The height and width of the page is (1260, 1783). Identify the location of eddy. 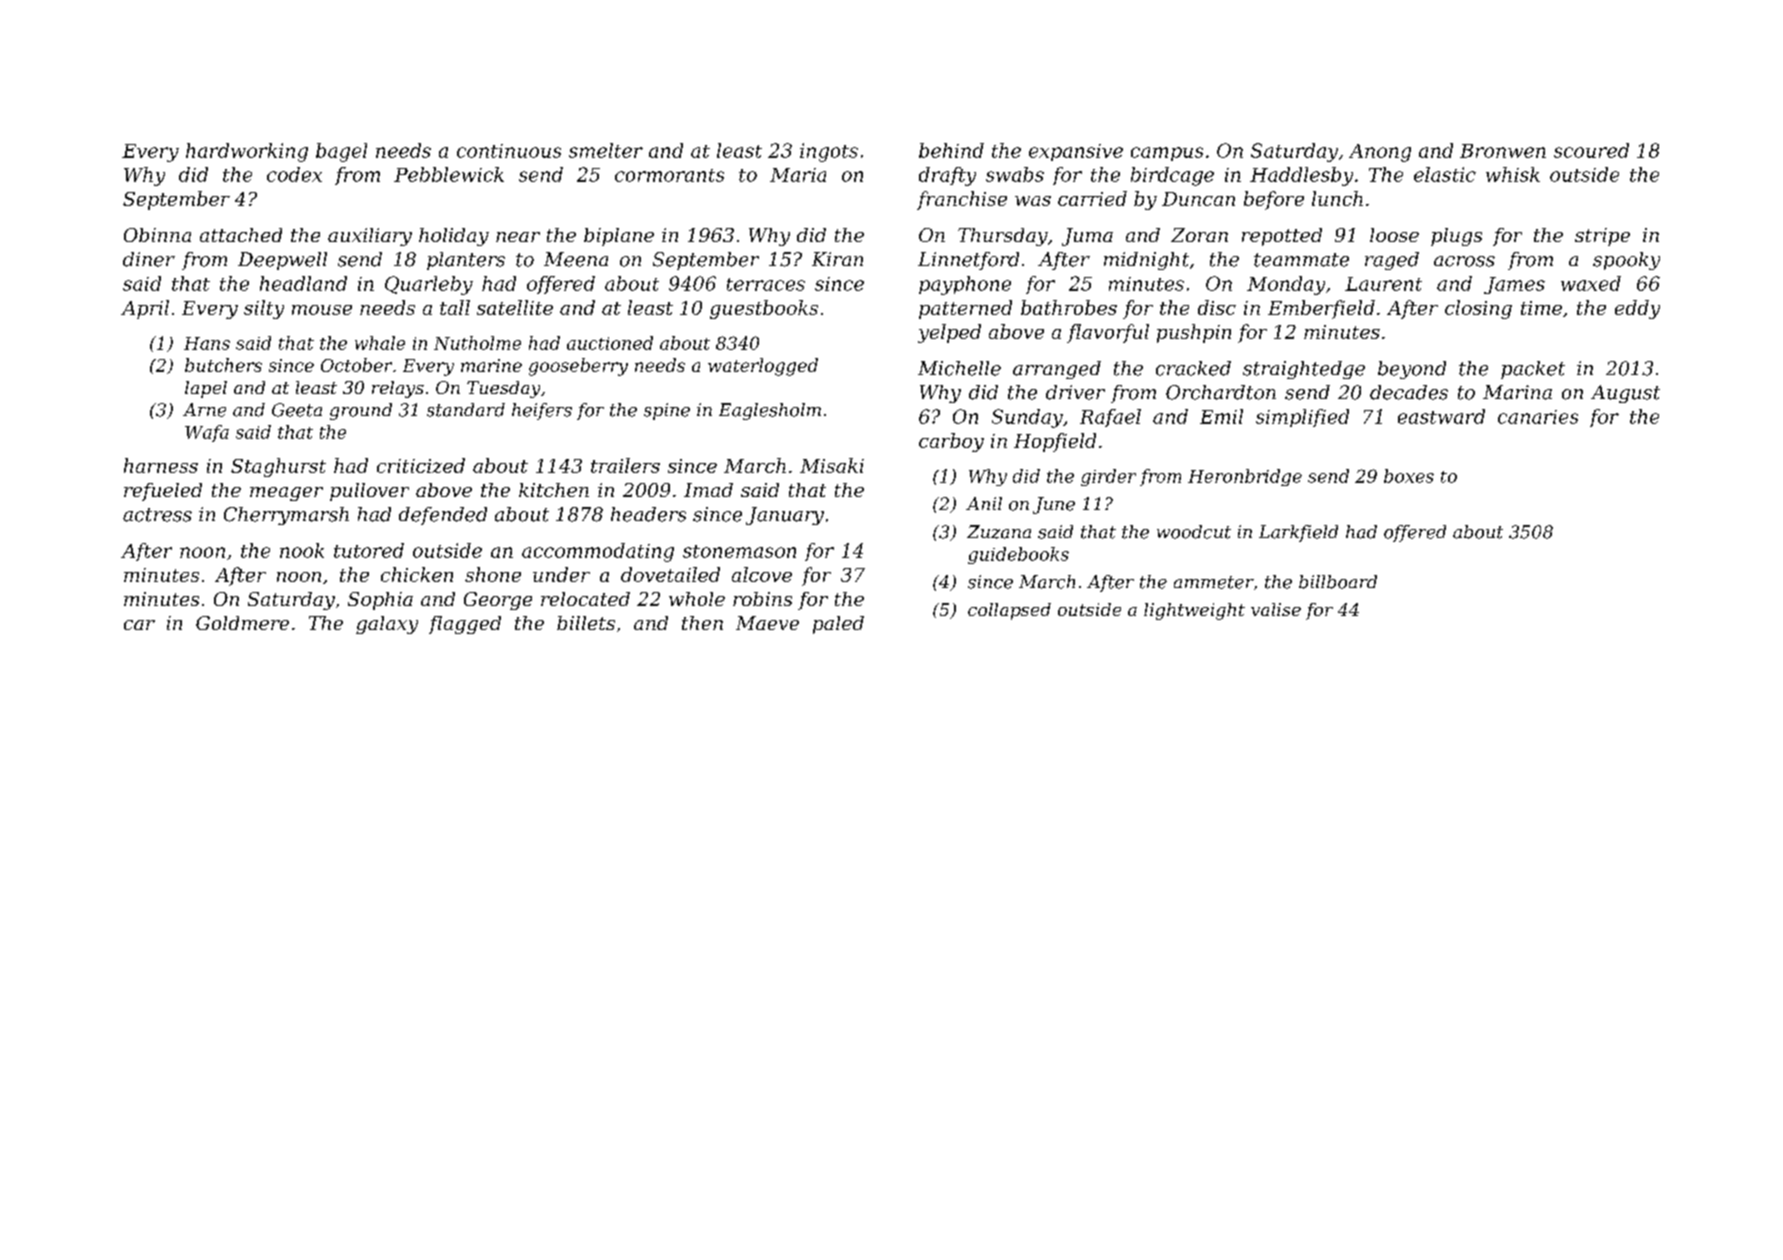
(1637, 309).
